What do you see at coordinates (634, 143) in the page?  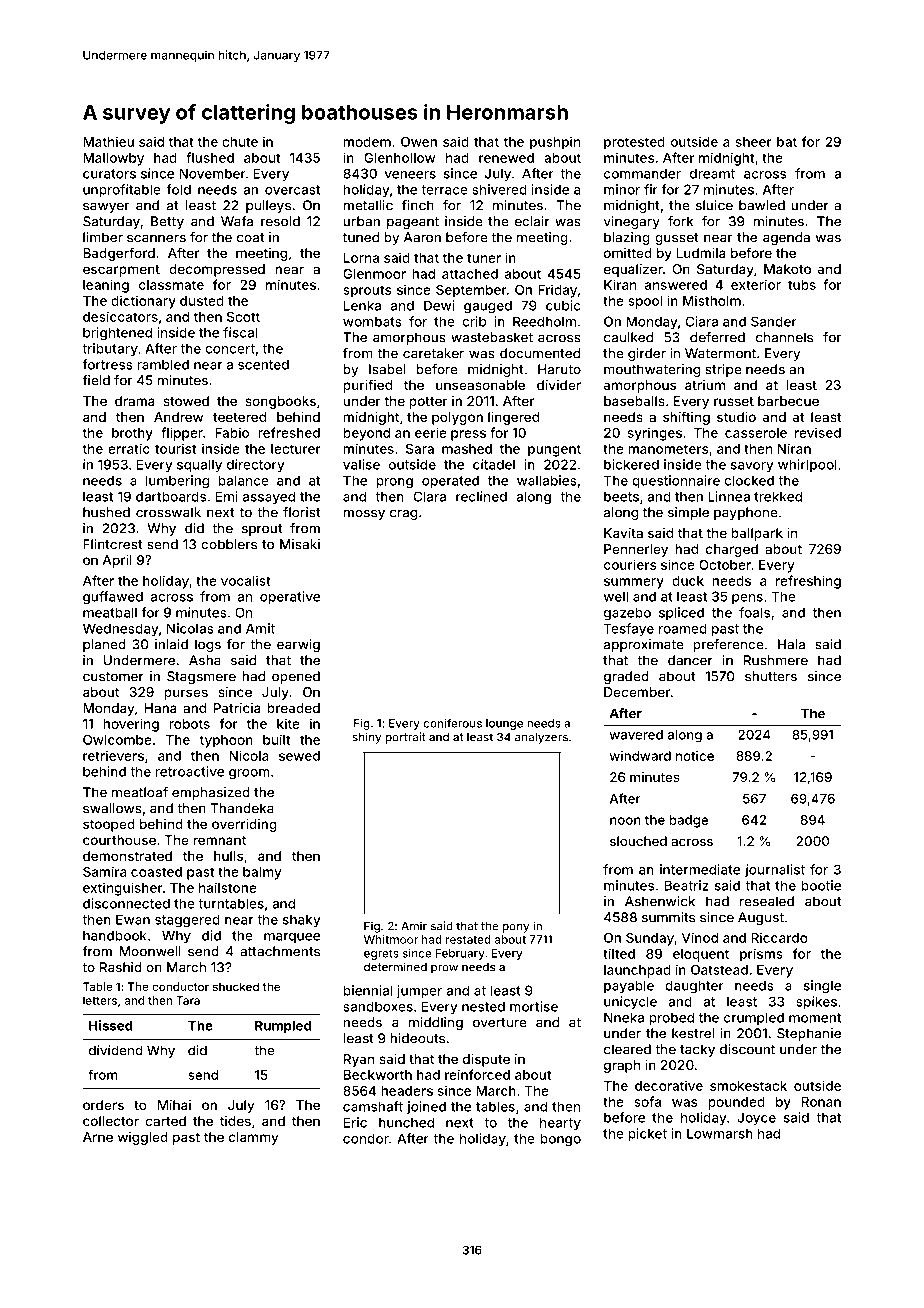 I see `protested` at bounding box center [634, 143].
